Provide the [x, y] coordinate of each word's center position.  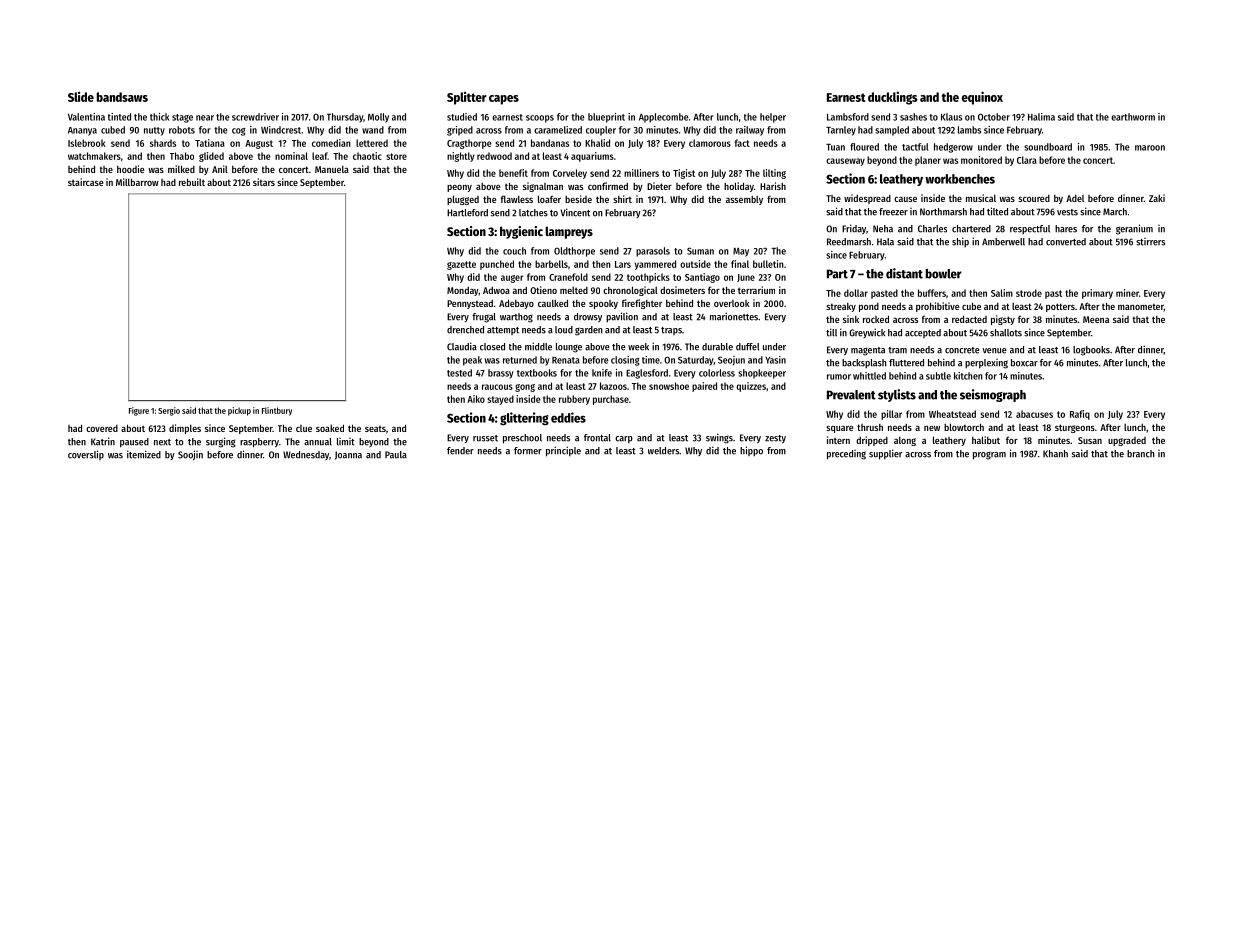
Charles [932, 229]
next [162, 442]
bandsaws [122, 97]
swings [719, 438]
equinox [982, 98]
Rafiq [1080, 415]
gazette [461, 265]
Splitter [467, 98]
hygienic [521, 232]
